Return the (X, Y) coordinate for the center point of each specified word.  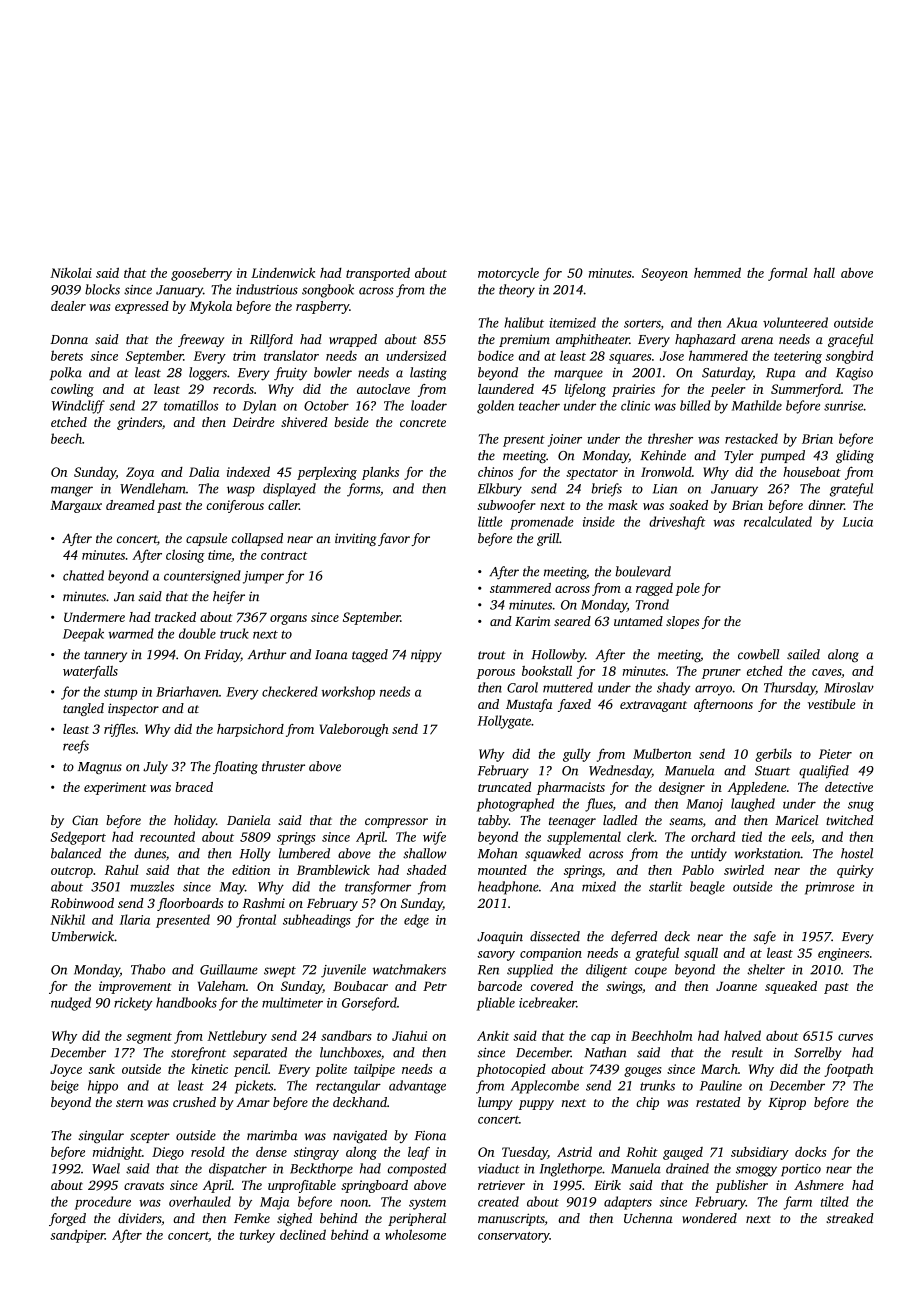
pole (687, 589)
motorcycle (508, 274)
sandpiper (77, 1236)
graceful (850, 340)
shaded (426, 870)
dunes (150, 853)
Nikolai (71, 272)
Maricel (796, 820)
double (197, 633)
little (490, 521)
